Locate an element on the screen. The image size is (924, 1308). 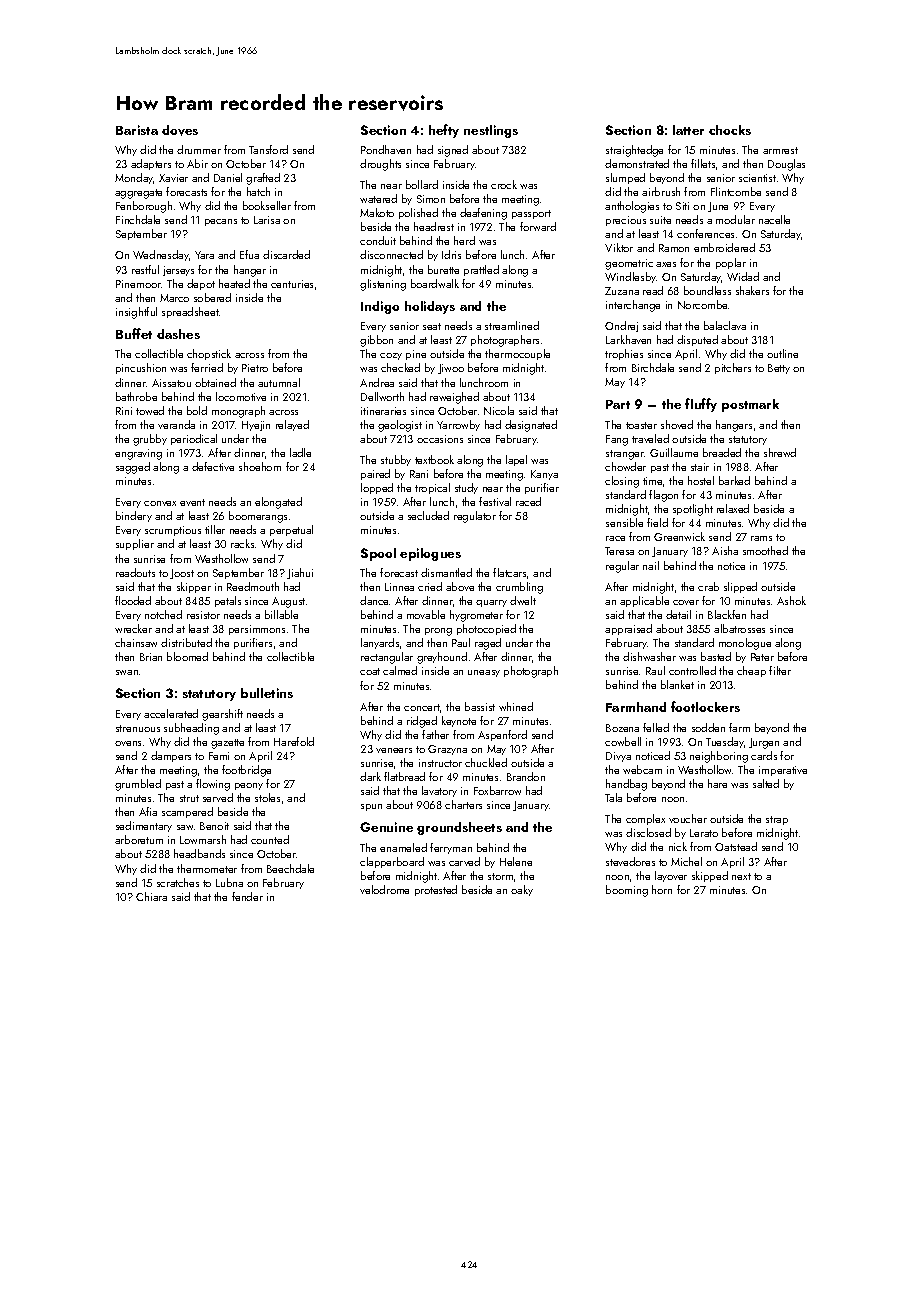
veneers is located at coordinates (394, 750).
